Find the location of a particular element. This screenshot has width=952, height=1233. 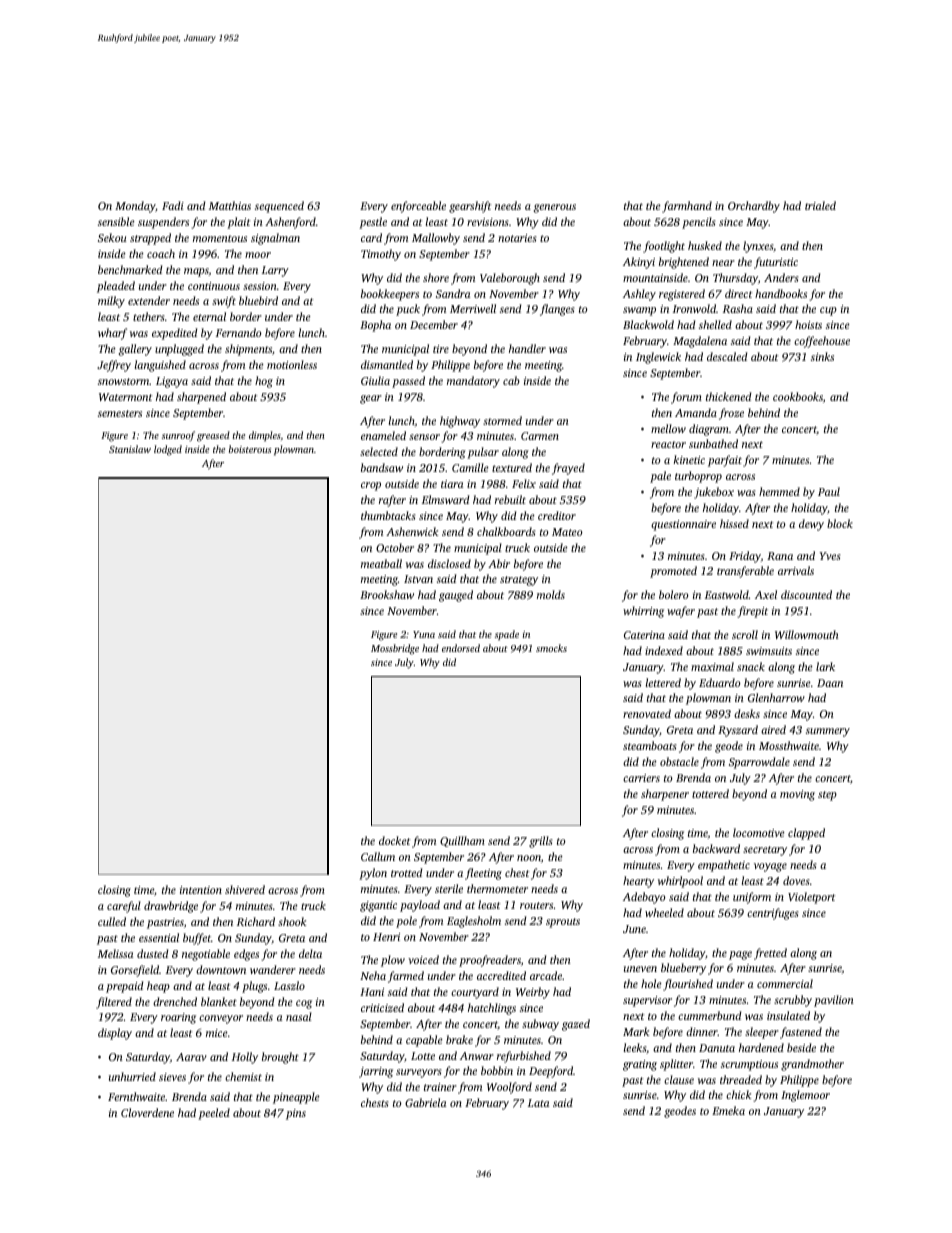

block is located at coordinates (840, 523).
